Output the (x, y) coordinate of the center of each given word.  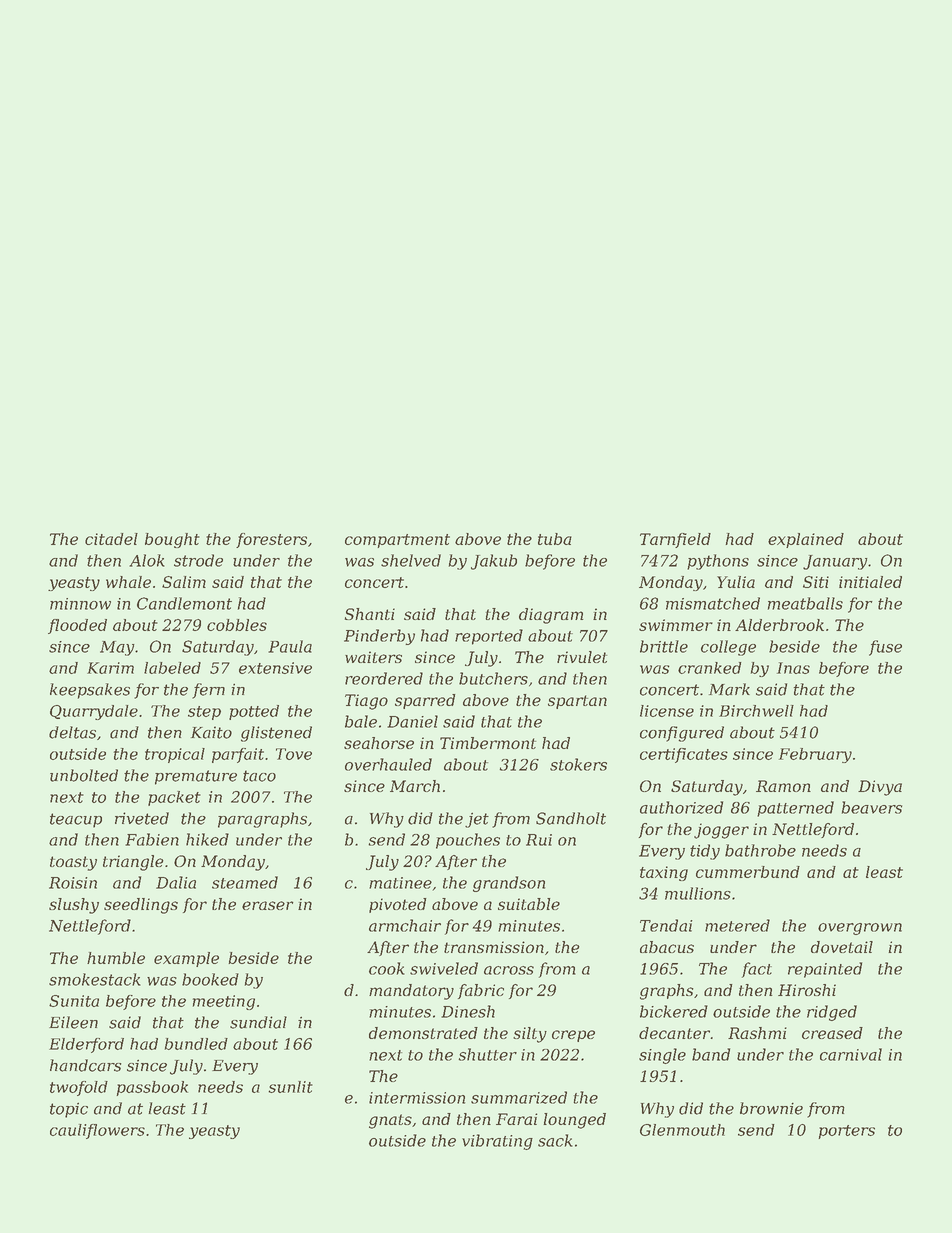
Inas (793, 668)
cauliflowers (97, 1131)
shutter (488, 1054)
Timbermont (488, 743)
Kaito (211, 732)
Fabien (152, 839)
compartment (397, 541)
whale (128, 582)
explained (806, 540)
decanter (674, 1033)
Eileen (73, 1022)
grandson (509, 884)
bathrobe (760, 850)
